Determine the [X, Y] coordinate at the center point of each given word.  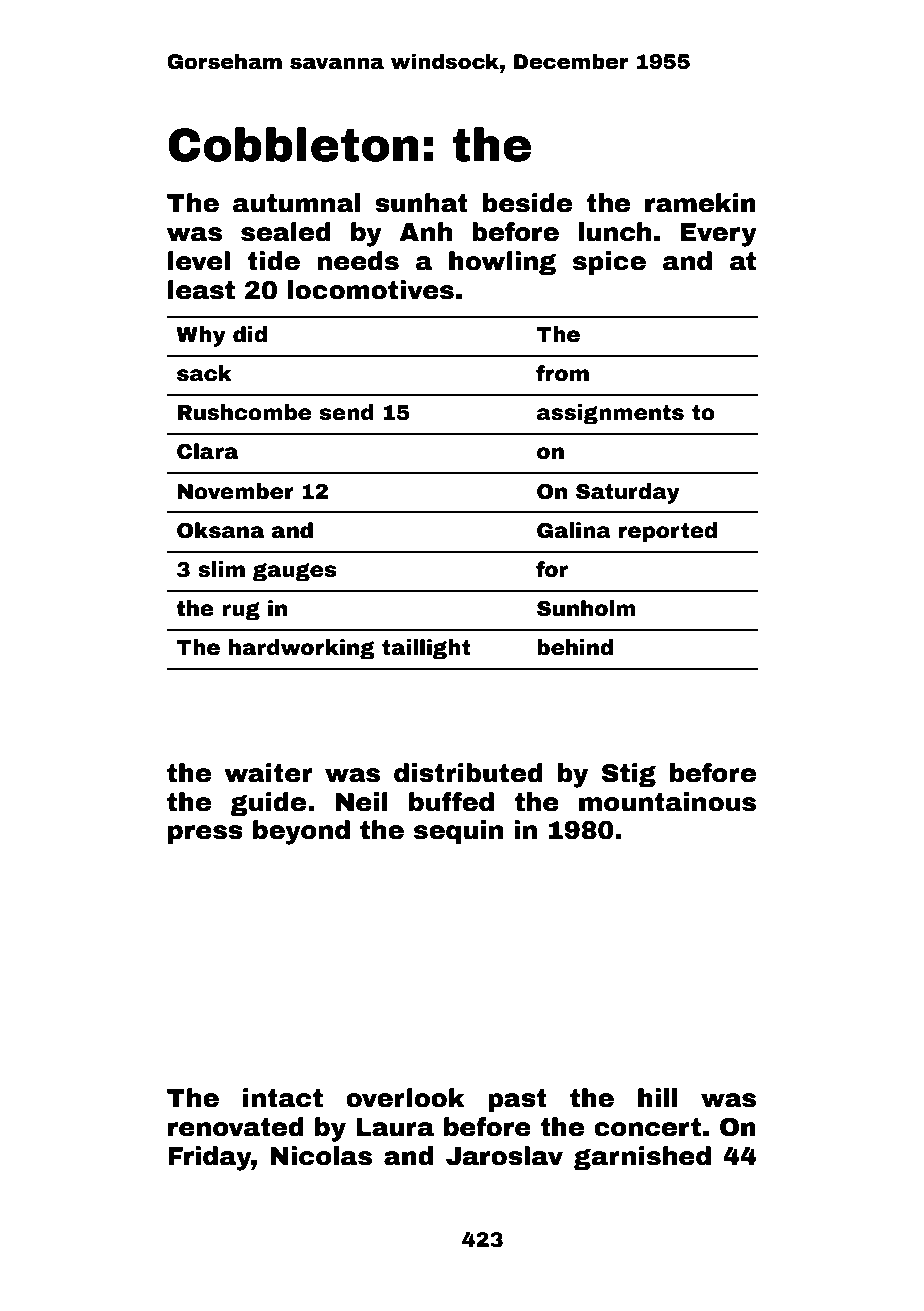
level [199, 261]
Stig [629, 775]
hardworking [302, 649]
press [205, 834]
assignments [610, 414]
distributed [468, 773]
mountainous [667, 802]
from [562, 373]
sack [204, 373]
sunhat [421, 203]
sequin [458, 832]
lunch [615, 232]
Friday [210, 1158]
